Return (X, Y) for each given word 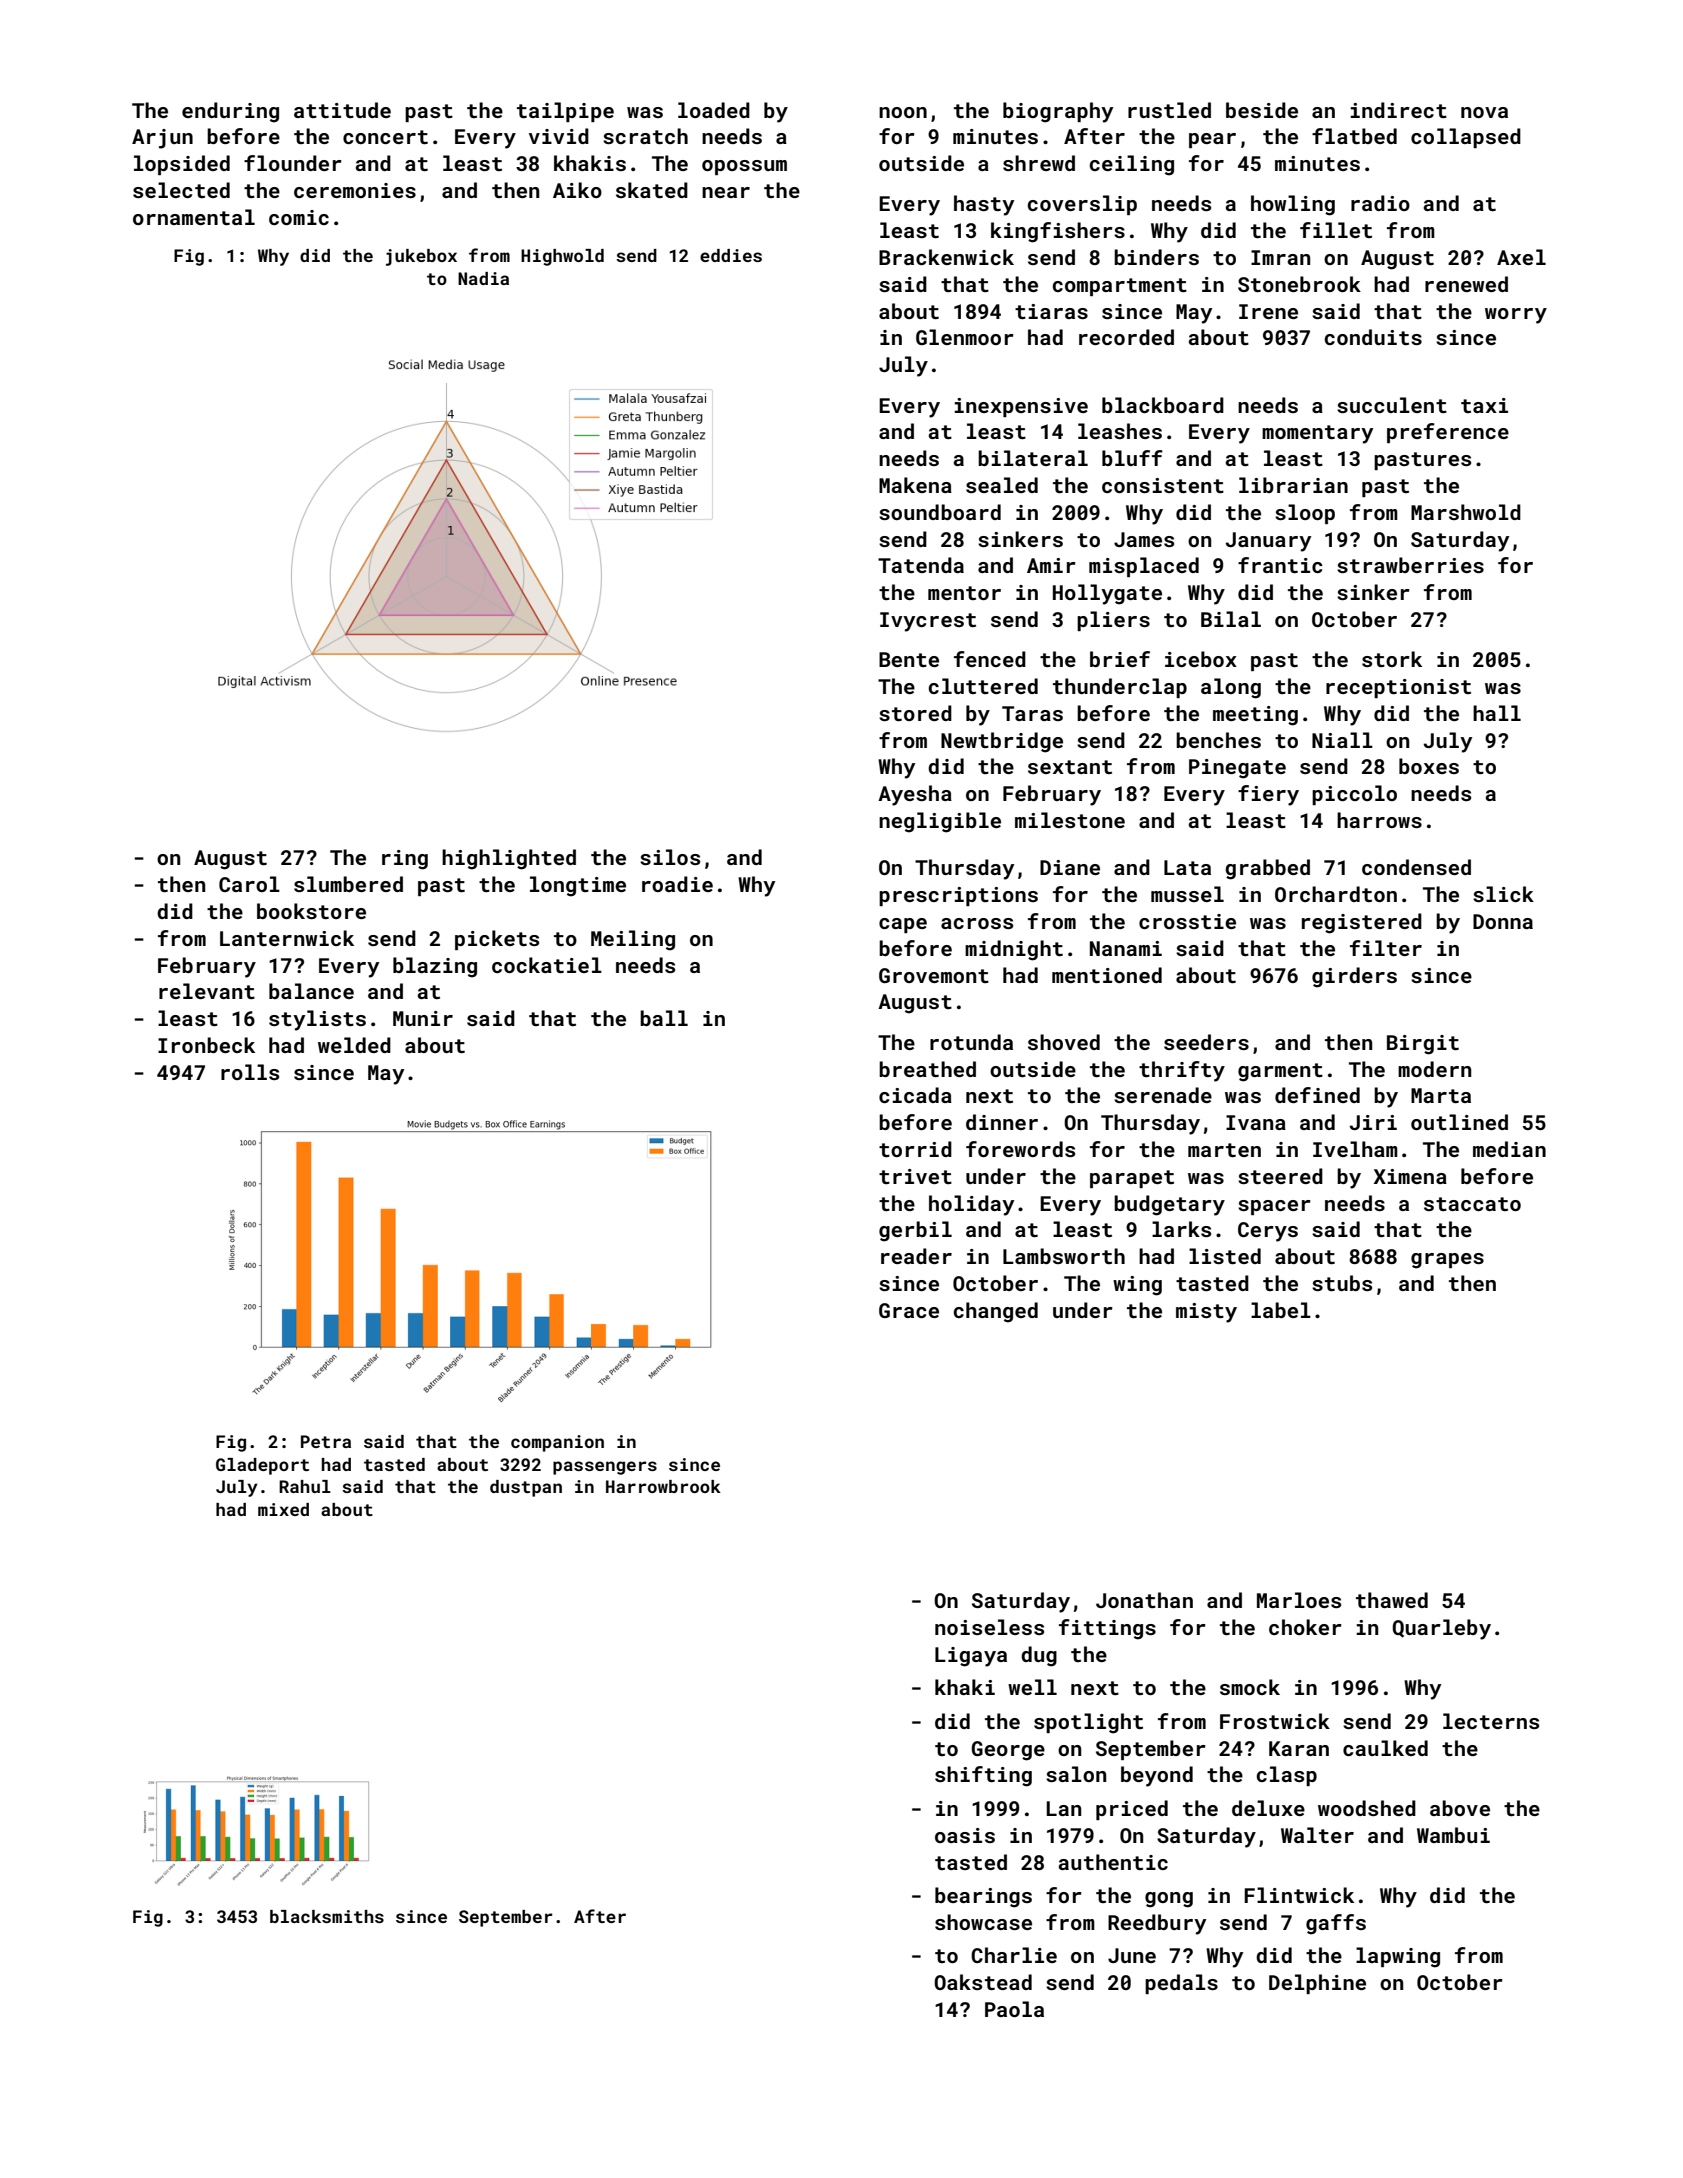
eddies (731, 255)
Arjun (162, 139)
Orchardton (1336, 894)
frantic (1280, 565)
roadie (677, 884)
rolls (250, 1072)
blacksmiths (327, 1916)
